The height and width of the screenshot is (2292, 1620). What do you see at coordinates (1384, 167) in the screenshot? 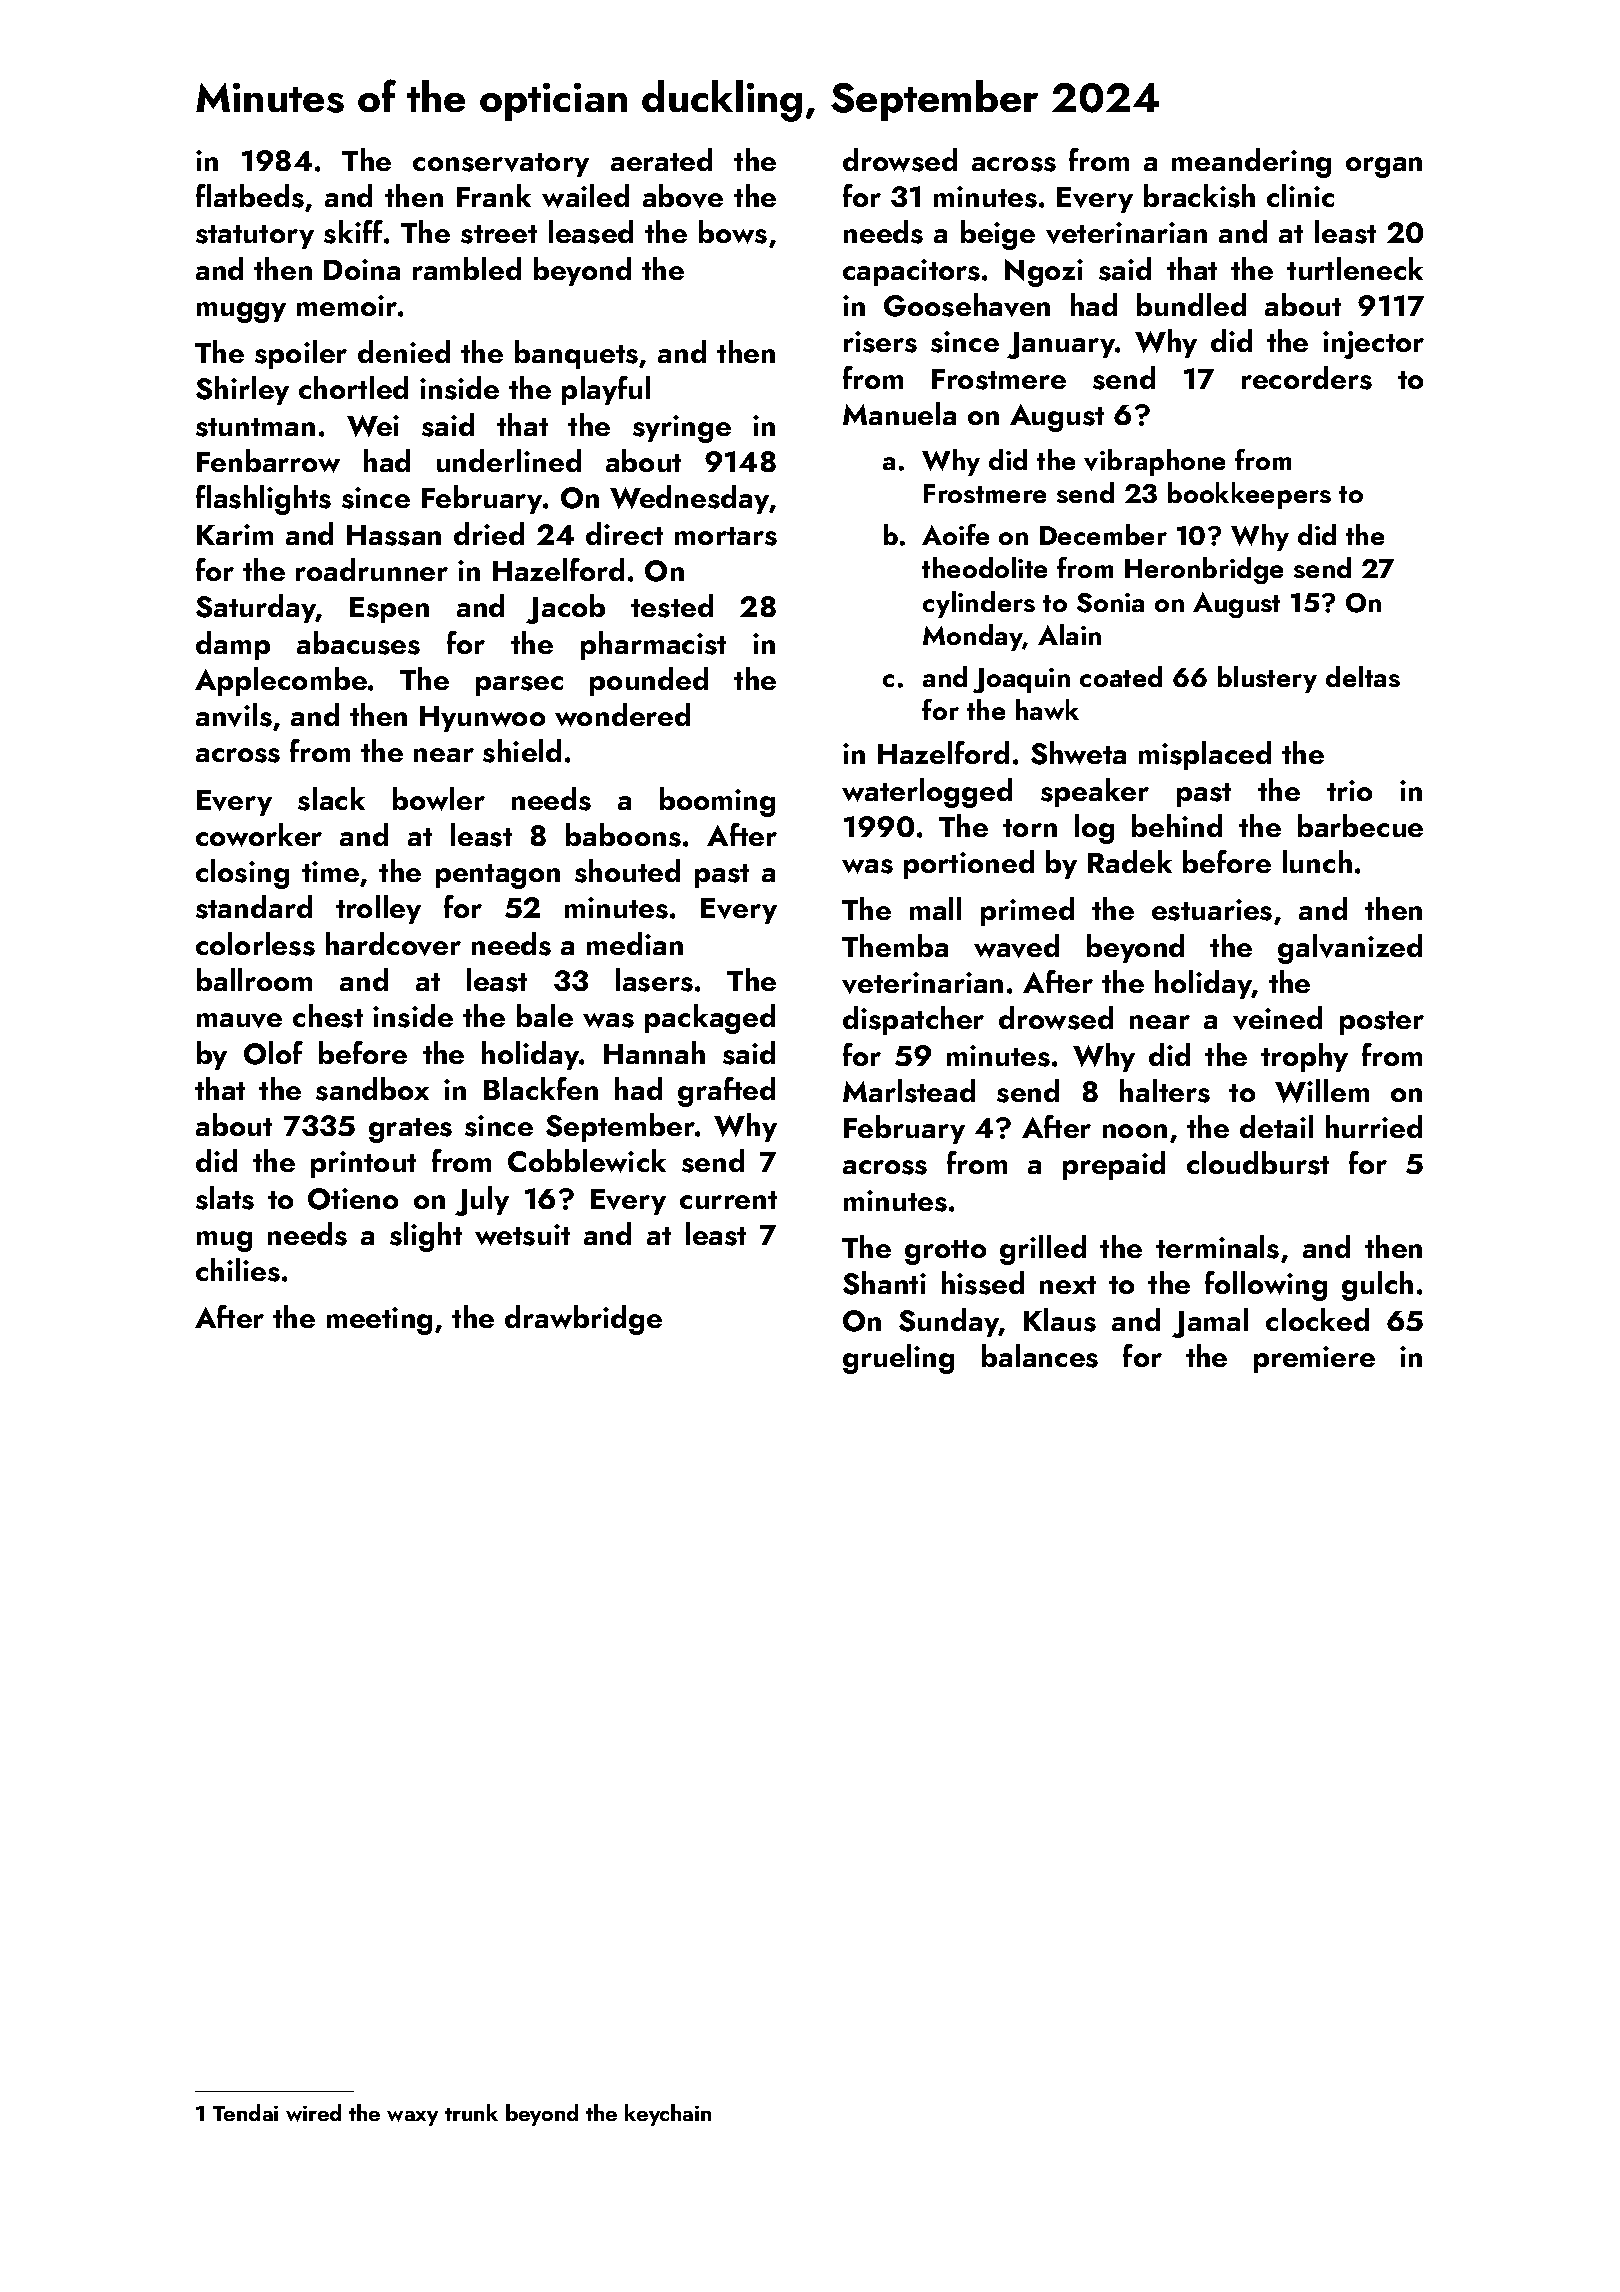
I see `organ` at bounding box center [1384, 167].
